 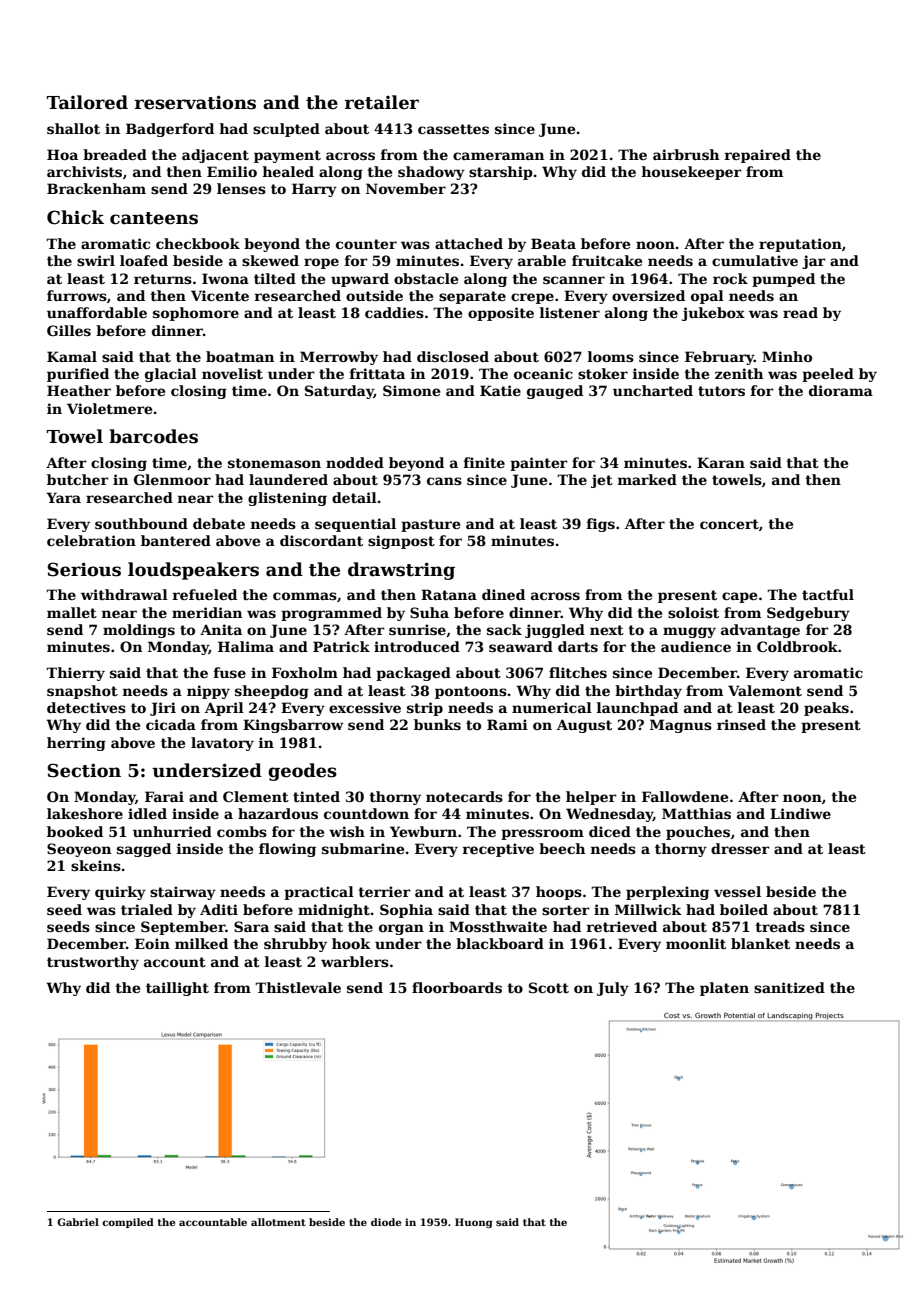 I want to click on blanket, so click(x=760, y=943).
